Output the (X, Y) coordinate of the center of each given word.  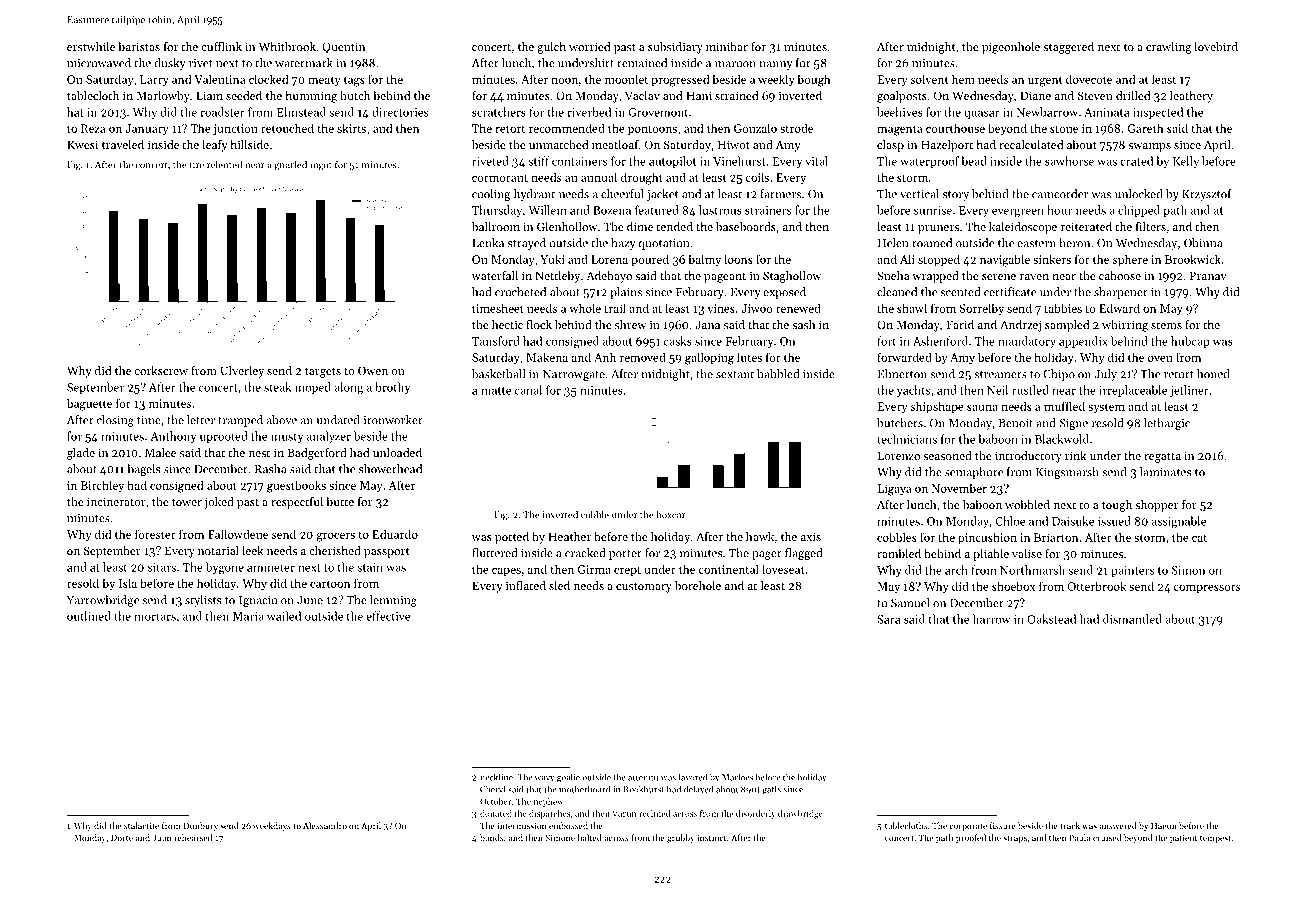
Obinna (1203, 243)
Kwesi (82, 144)
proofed (971, 838)
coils (757, 177)
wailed (284, 616)
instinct (711, 838)
